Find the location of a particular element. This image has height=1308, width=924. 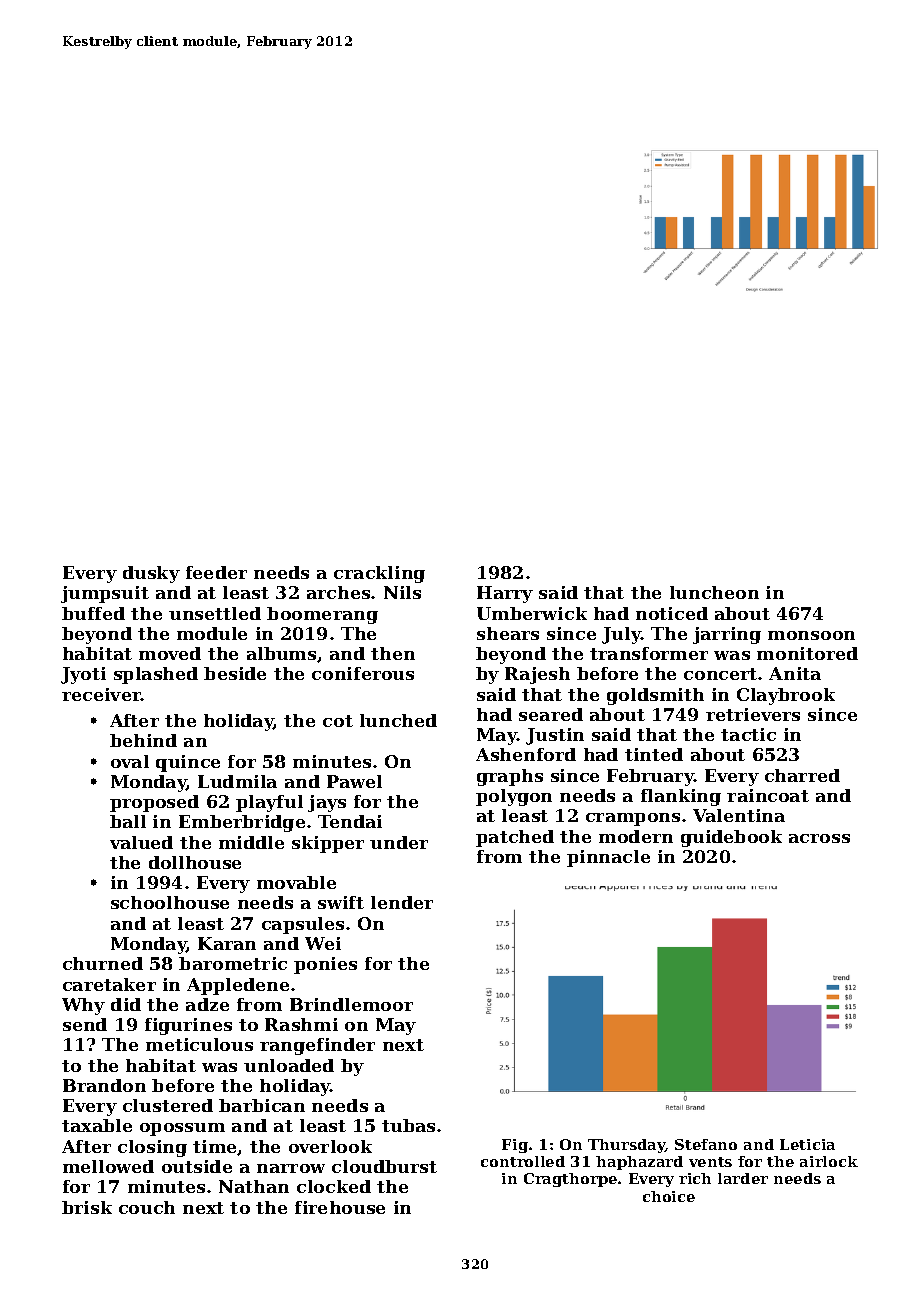

Leticia is located at coordinates (807, 1144).
